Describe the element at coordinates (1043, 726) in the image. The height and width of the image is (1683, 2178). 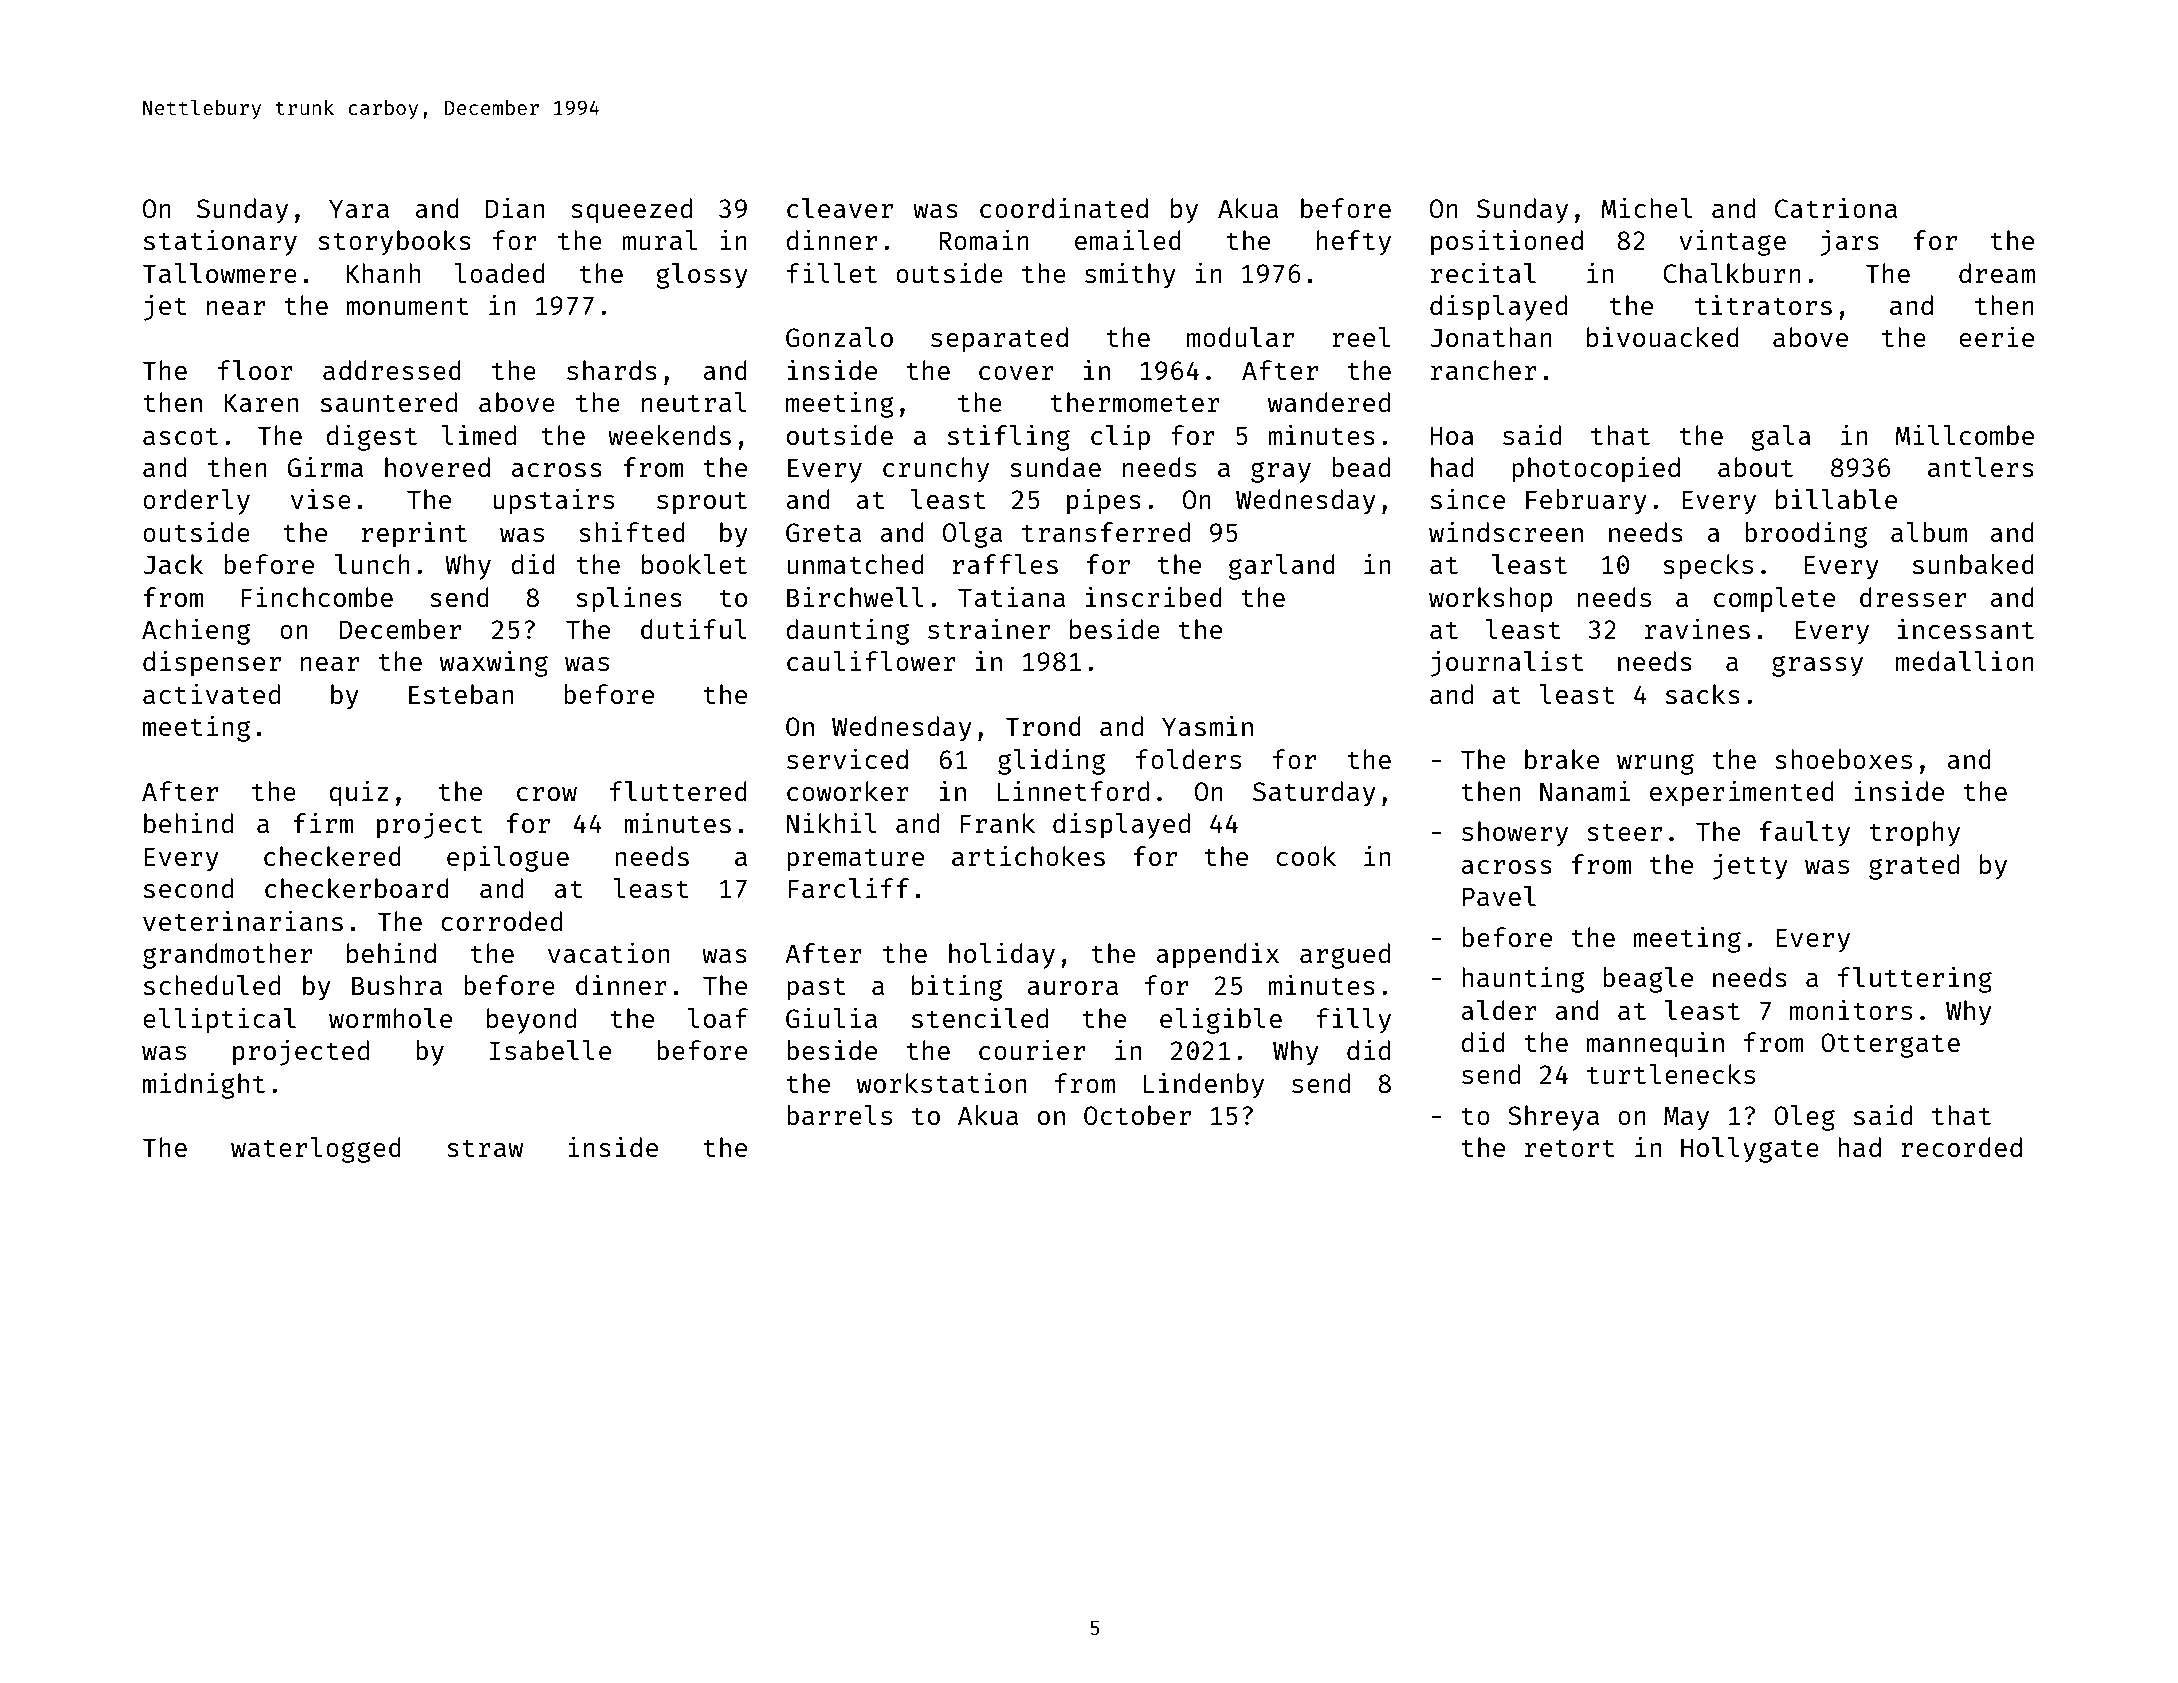
I see `Trond` at that location.
